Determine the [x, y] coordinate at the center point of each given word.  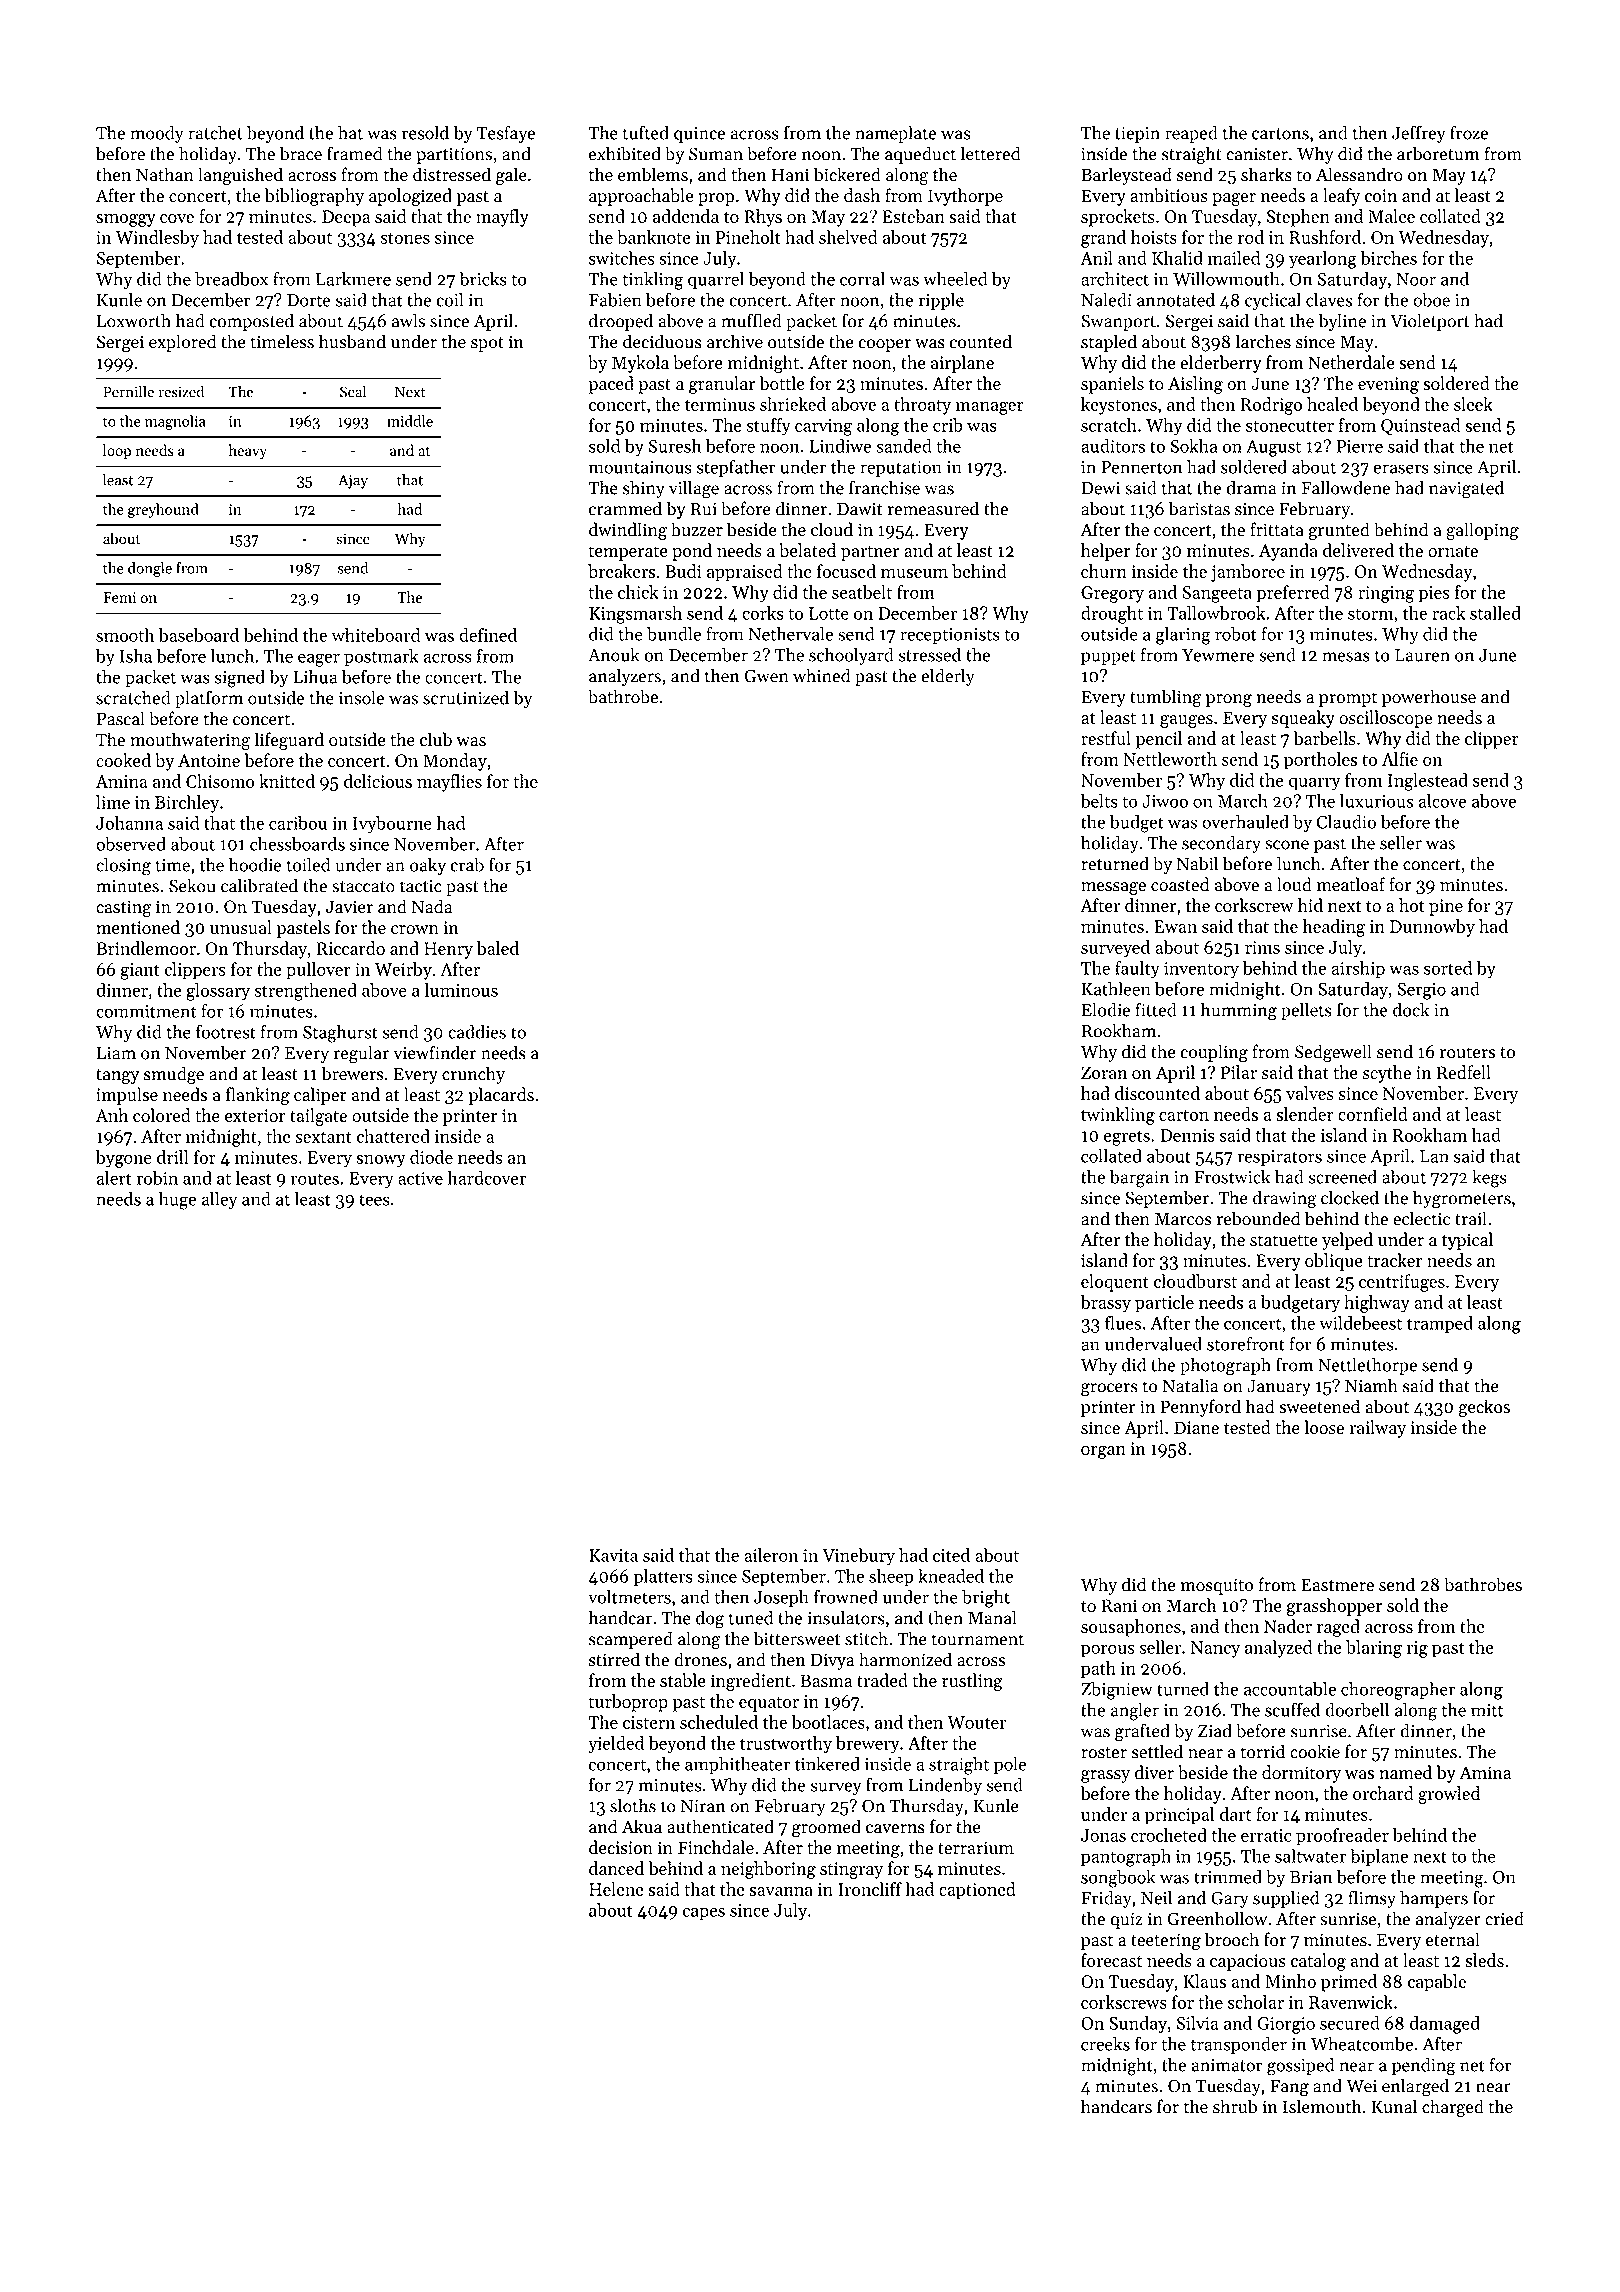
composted [251, 322]
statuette [1284, 1241]
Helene [616, 1889]
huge [177, 1201]
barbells [1324, 738]
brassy [1105, 1304]
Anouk [614, 655]
